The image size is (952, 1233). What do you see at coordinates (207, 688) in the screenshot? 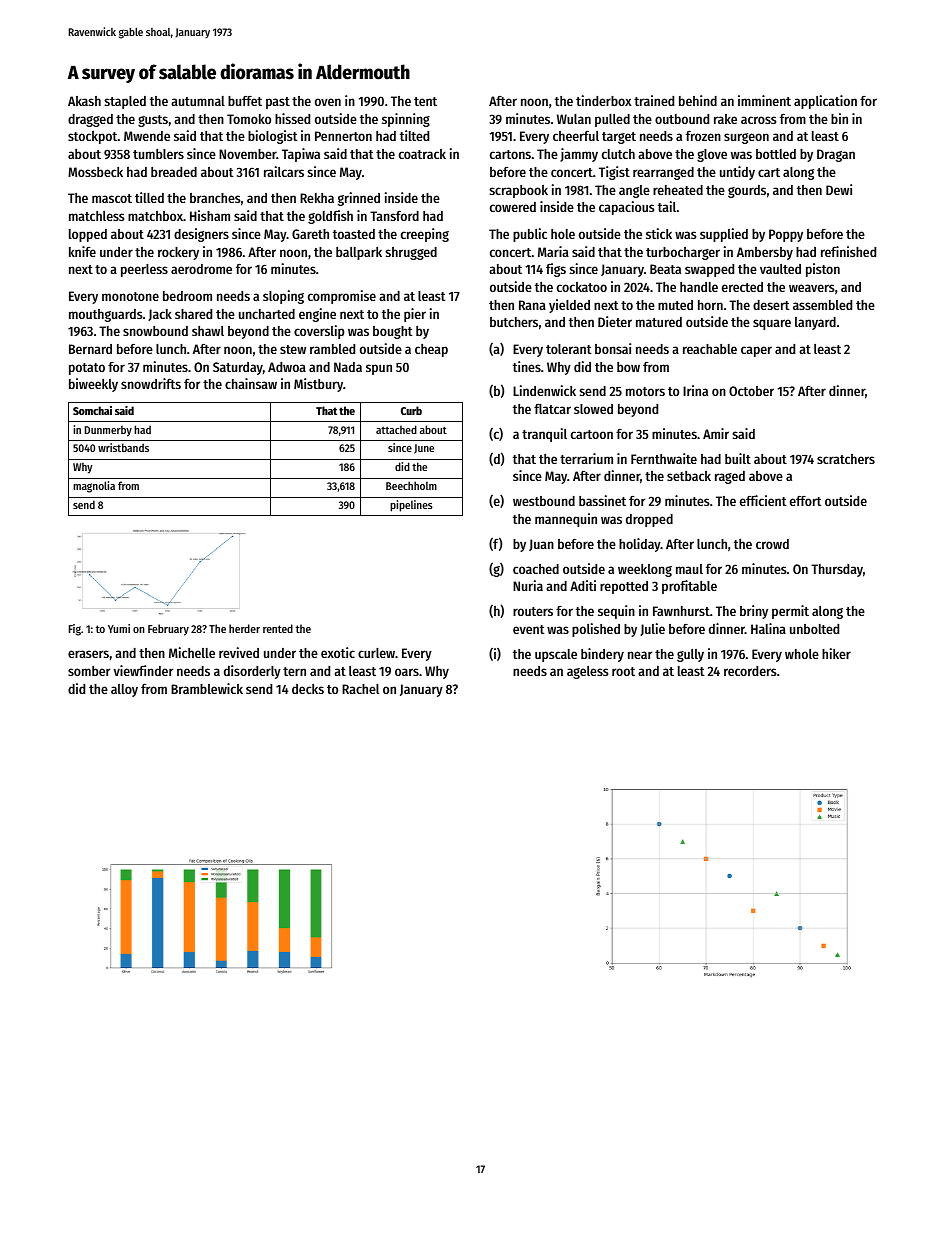
I see `Bramblewick` at bounding box center [207, 688].
